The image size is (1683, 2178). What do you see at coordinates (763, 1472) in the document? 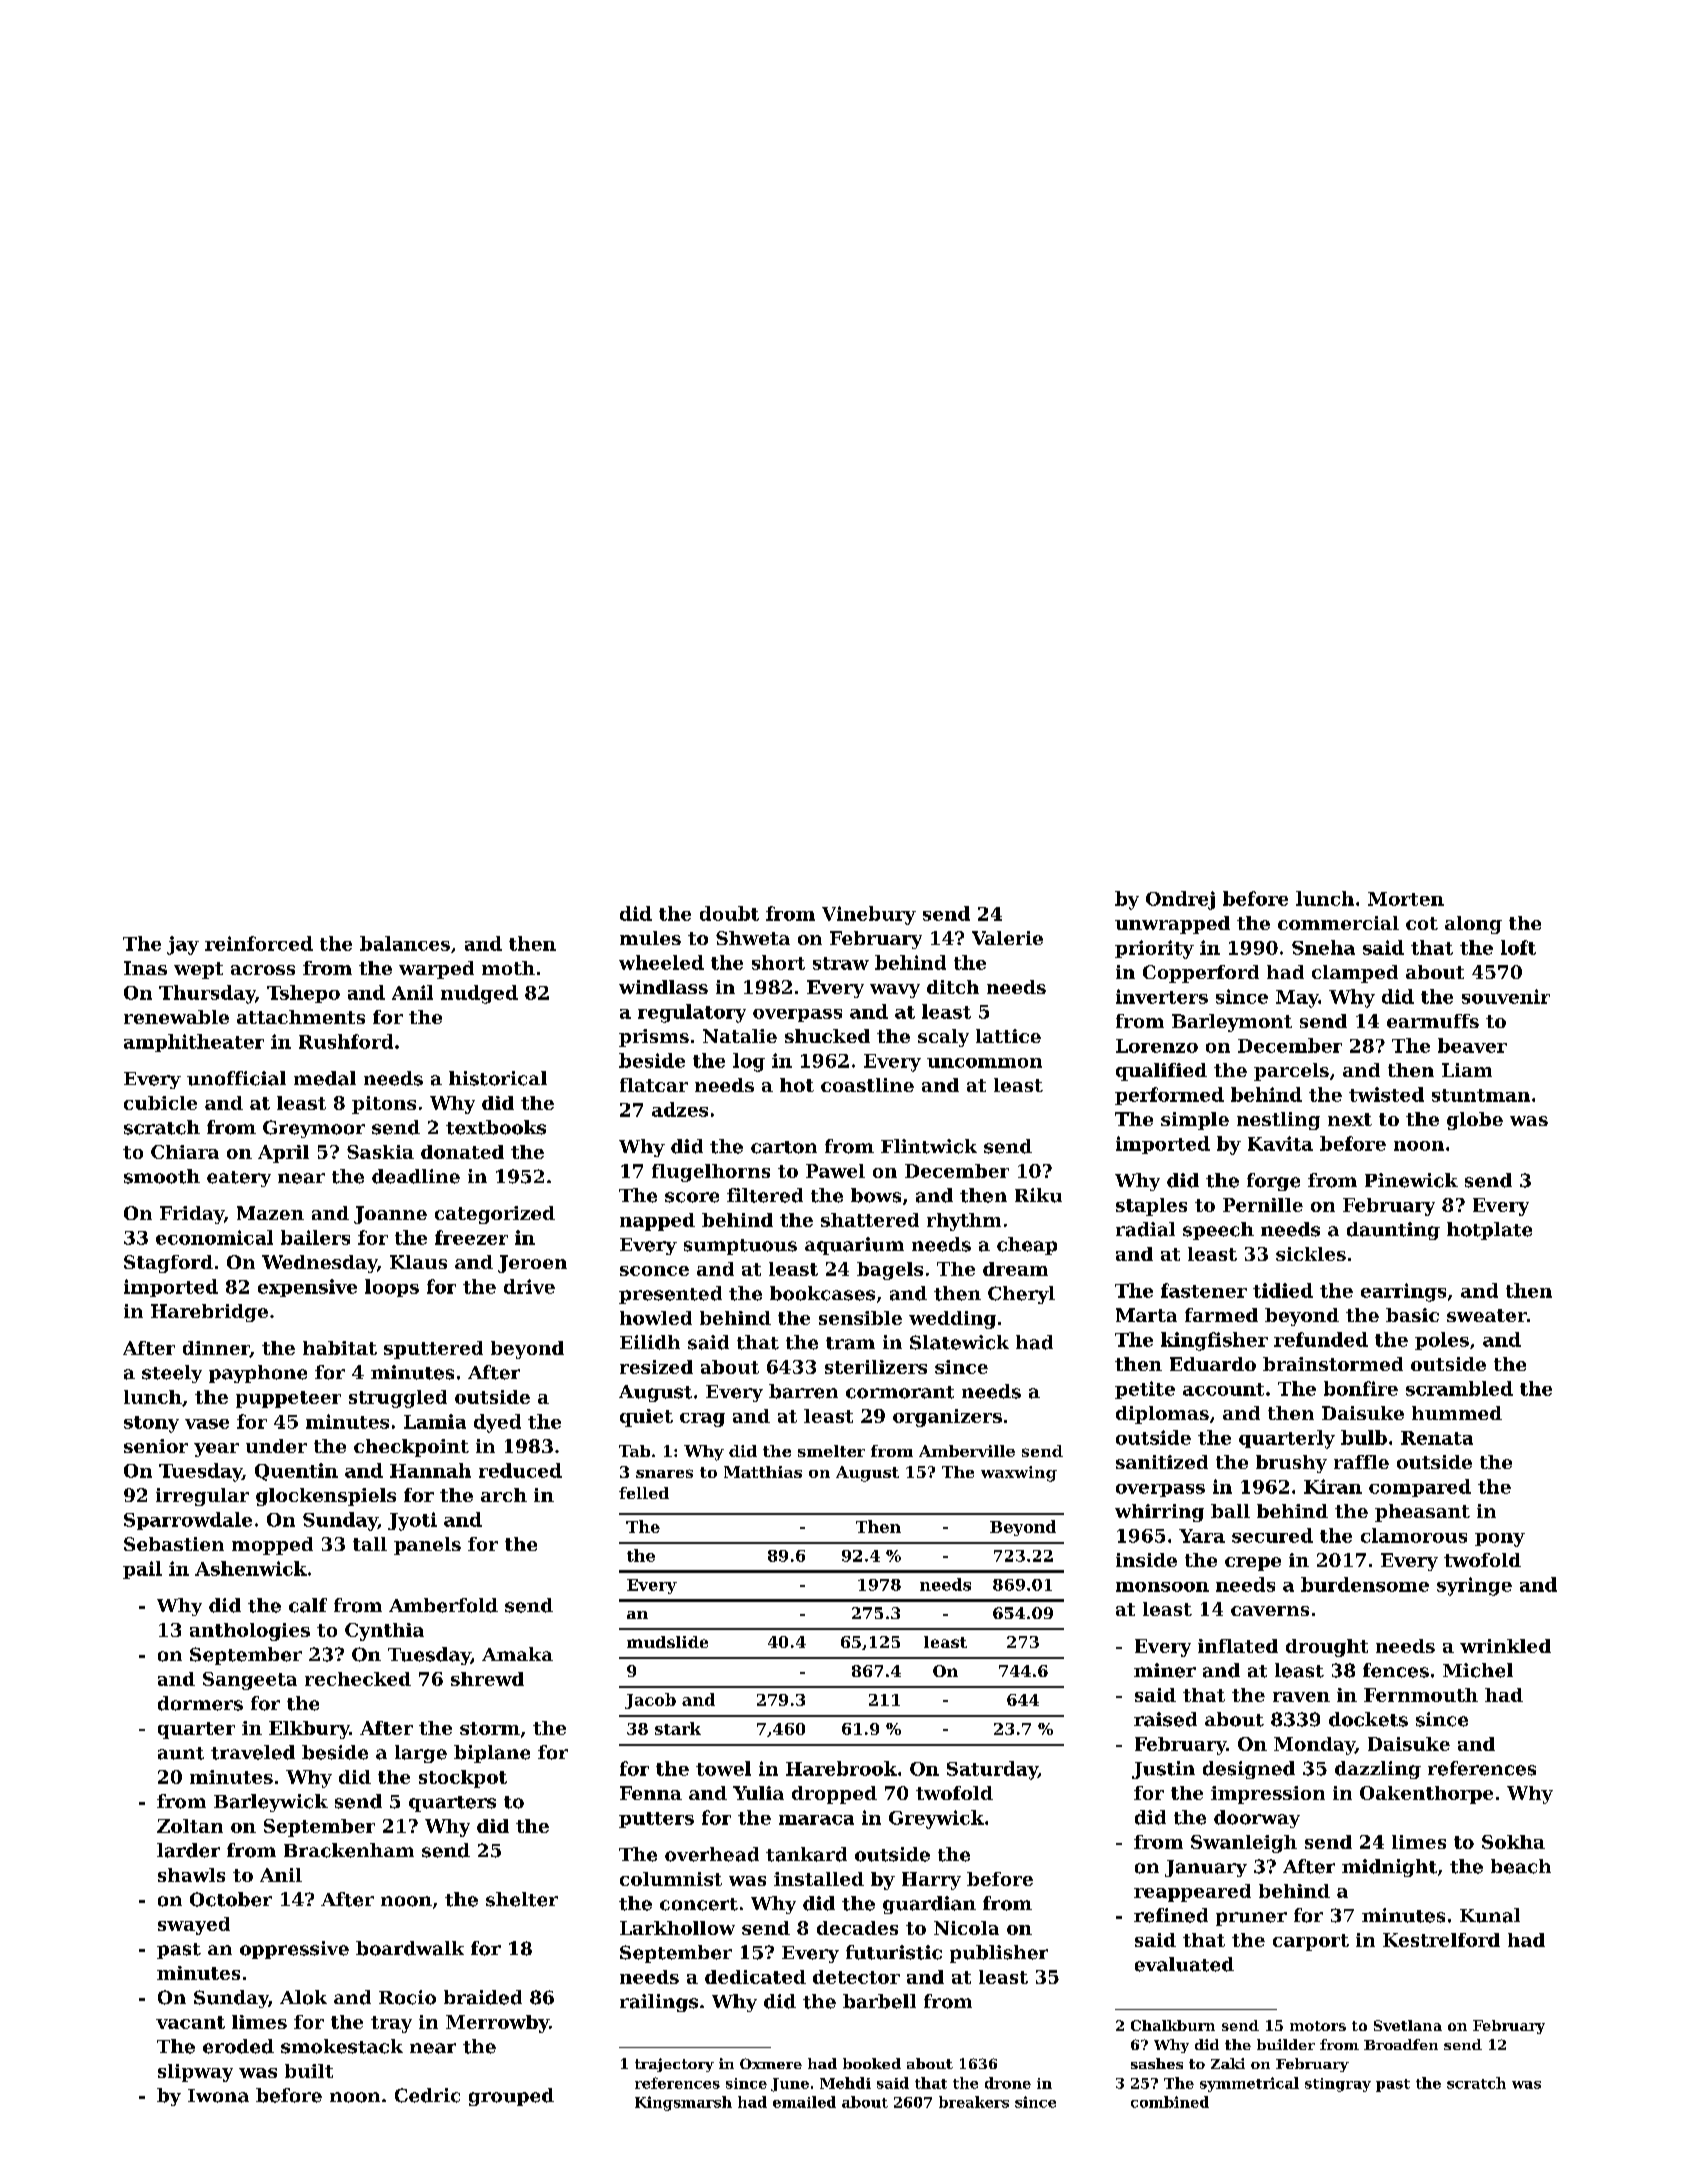
I see `Matthias` at bounding box center [763, 1472].
